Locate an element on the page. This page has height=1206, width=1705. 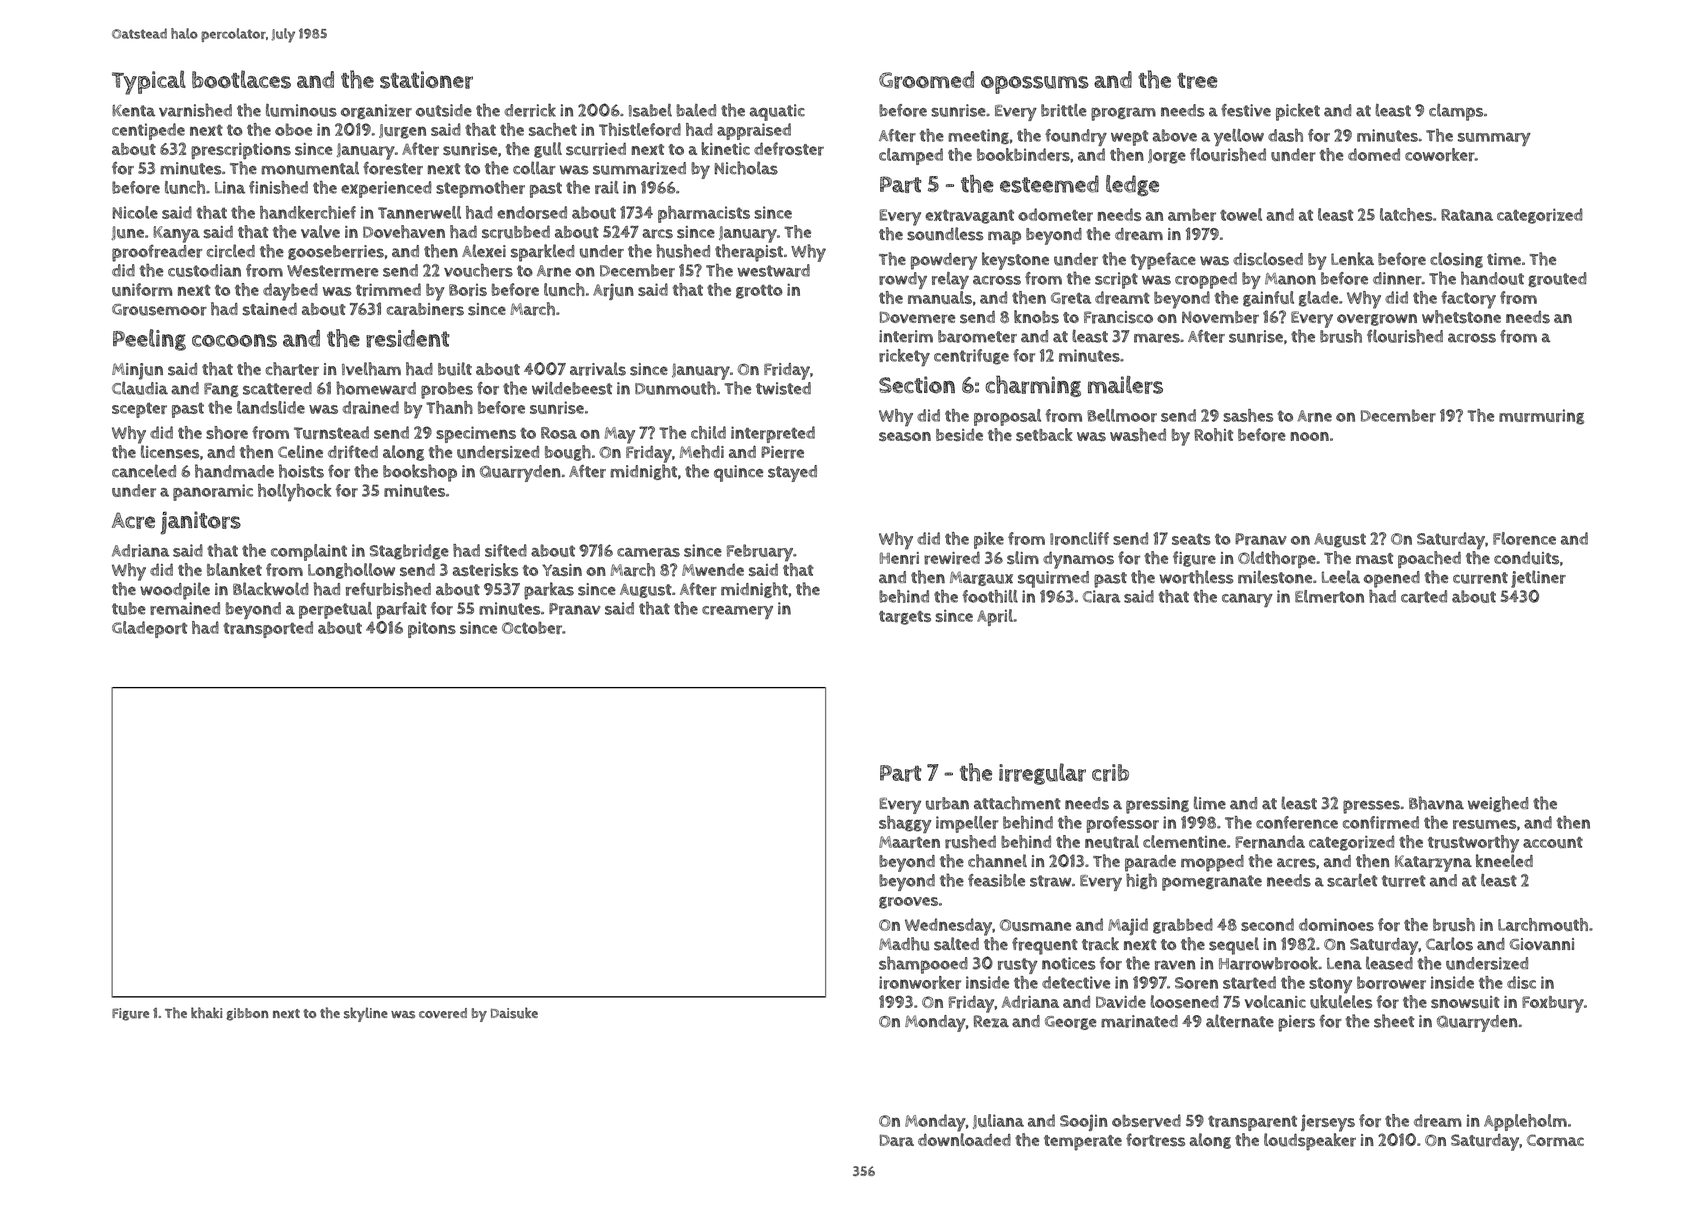
dash is located at coordinates (1285, 135).
